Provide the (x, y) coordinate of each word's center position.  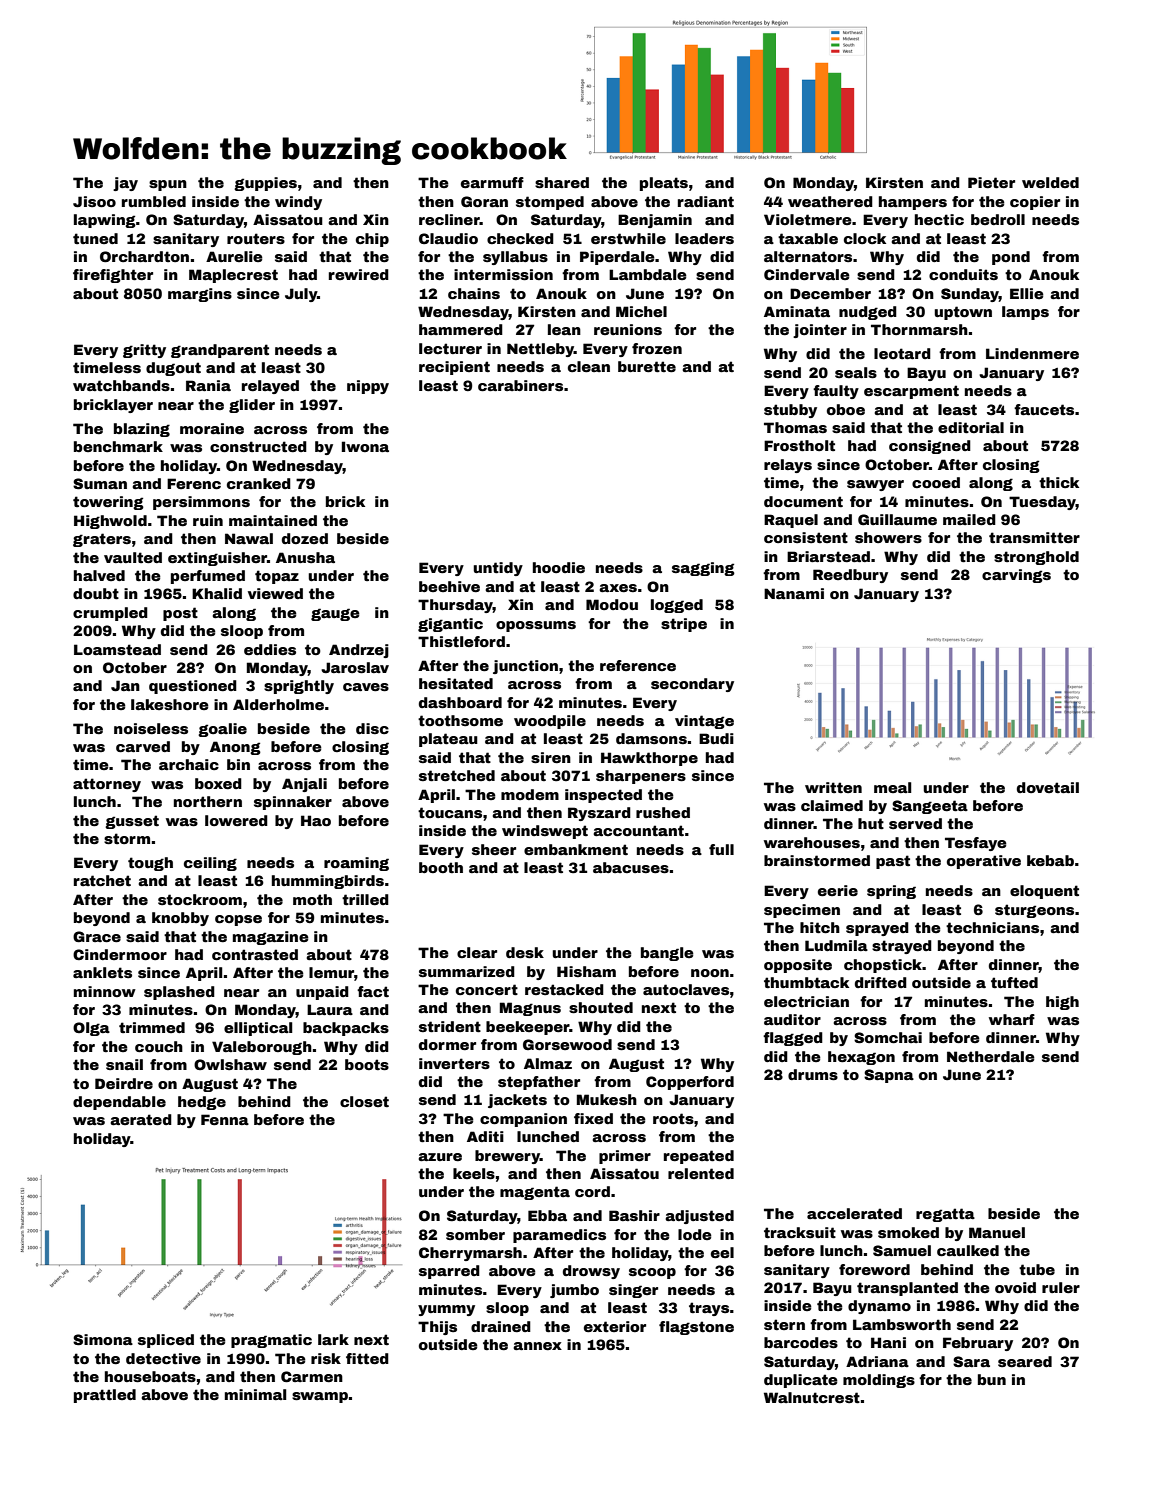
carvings (1016, 576)
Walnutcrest (812, 1397)
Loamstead (117, 649)
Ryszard (599, 814)
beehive (449, 586)
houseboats (150, 1376)
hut (871, 823)
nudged (868, 313)
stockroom (200, 899)
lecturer (450, 348)
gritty (144, 351)
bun (992, 1379)
